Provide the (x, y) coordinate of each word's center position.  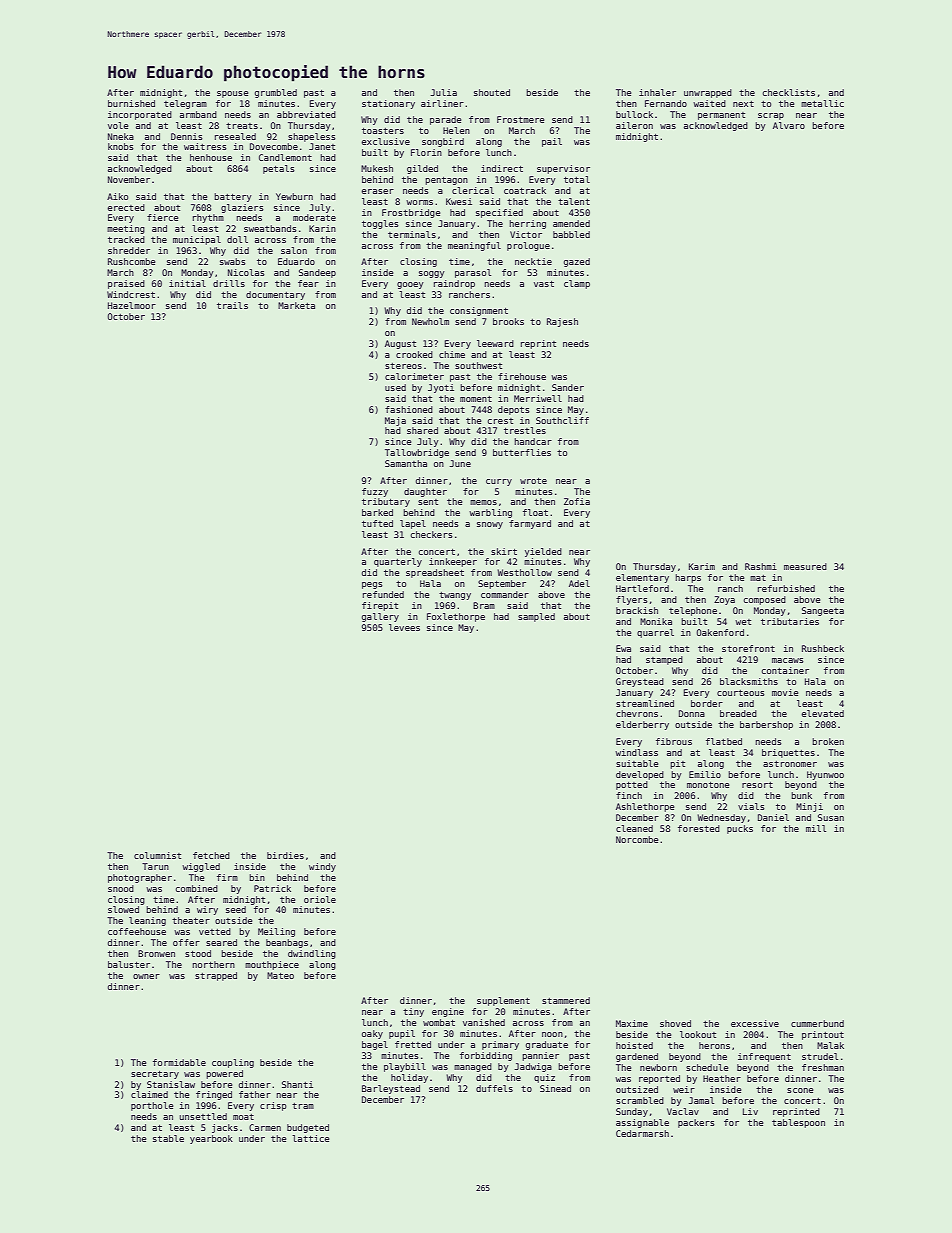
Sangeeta (823, 611)
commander (505, 594)
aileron (634, 125)
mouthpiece (272, 965)
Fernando (666, 103)
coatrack (525, 190)
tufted (377, 523)
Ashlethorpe (645, 807)
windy (322, 867)
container (785, 670)
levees (404, 627)
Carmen (265, 1127)
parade (445, 120)
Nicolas (246, 272)
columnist (157, 855)
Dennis (186, 136)
